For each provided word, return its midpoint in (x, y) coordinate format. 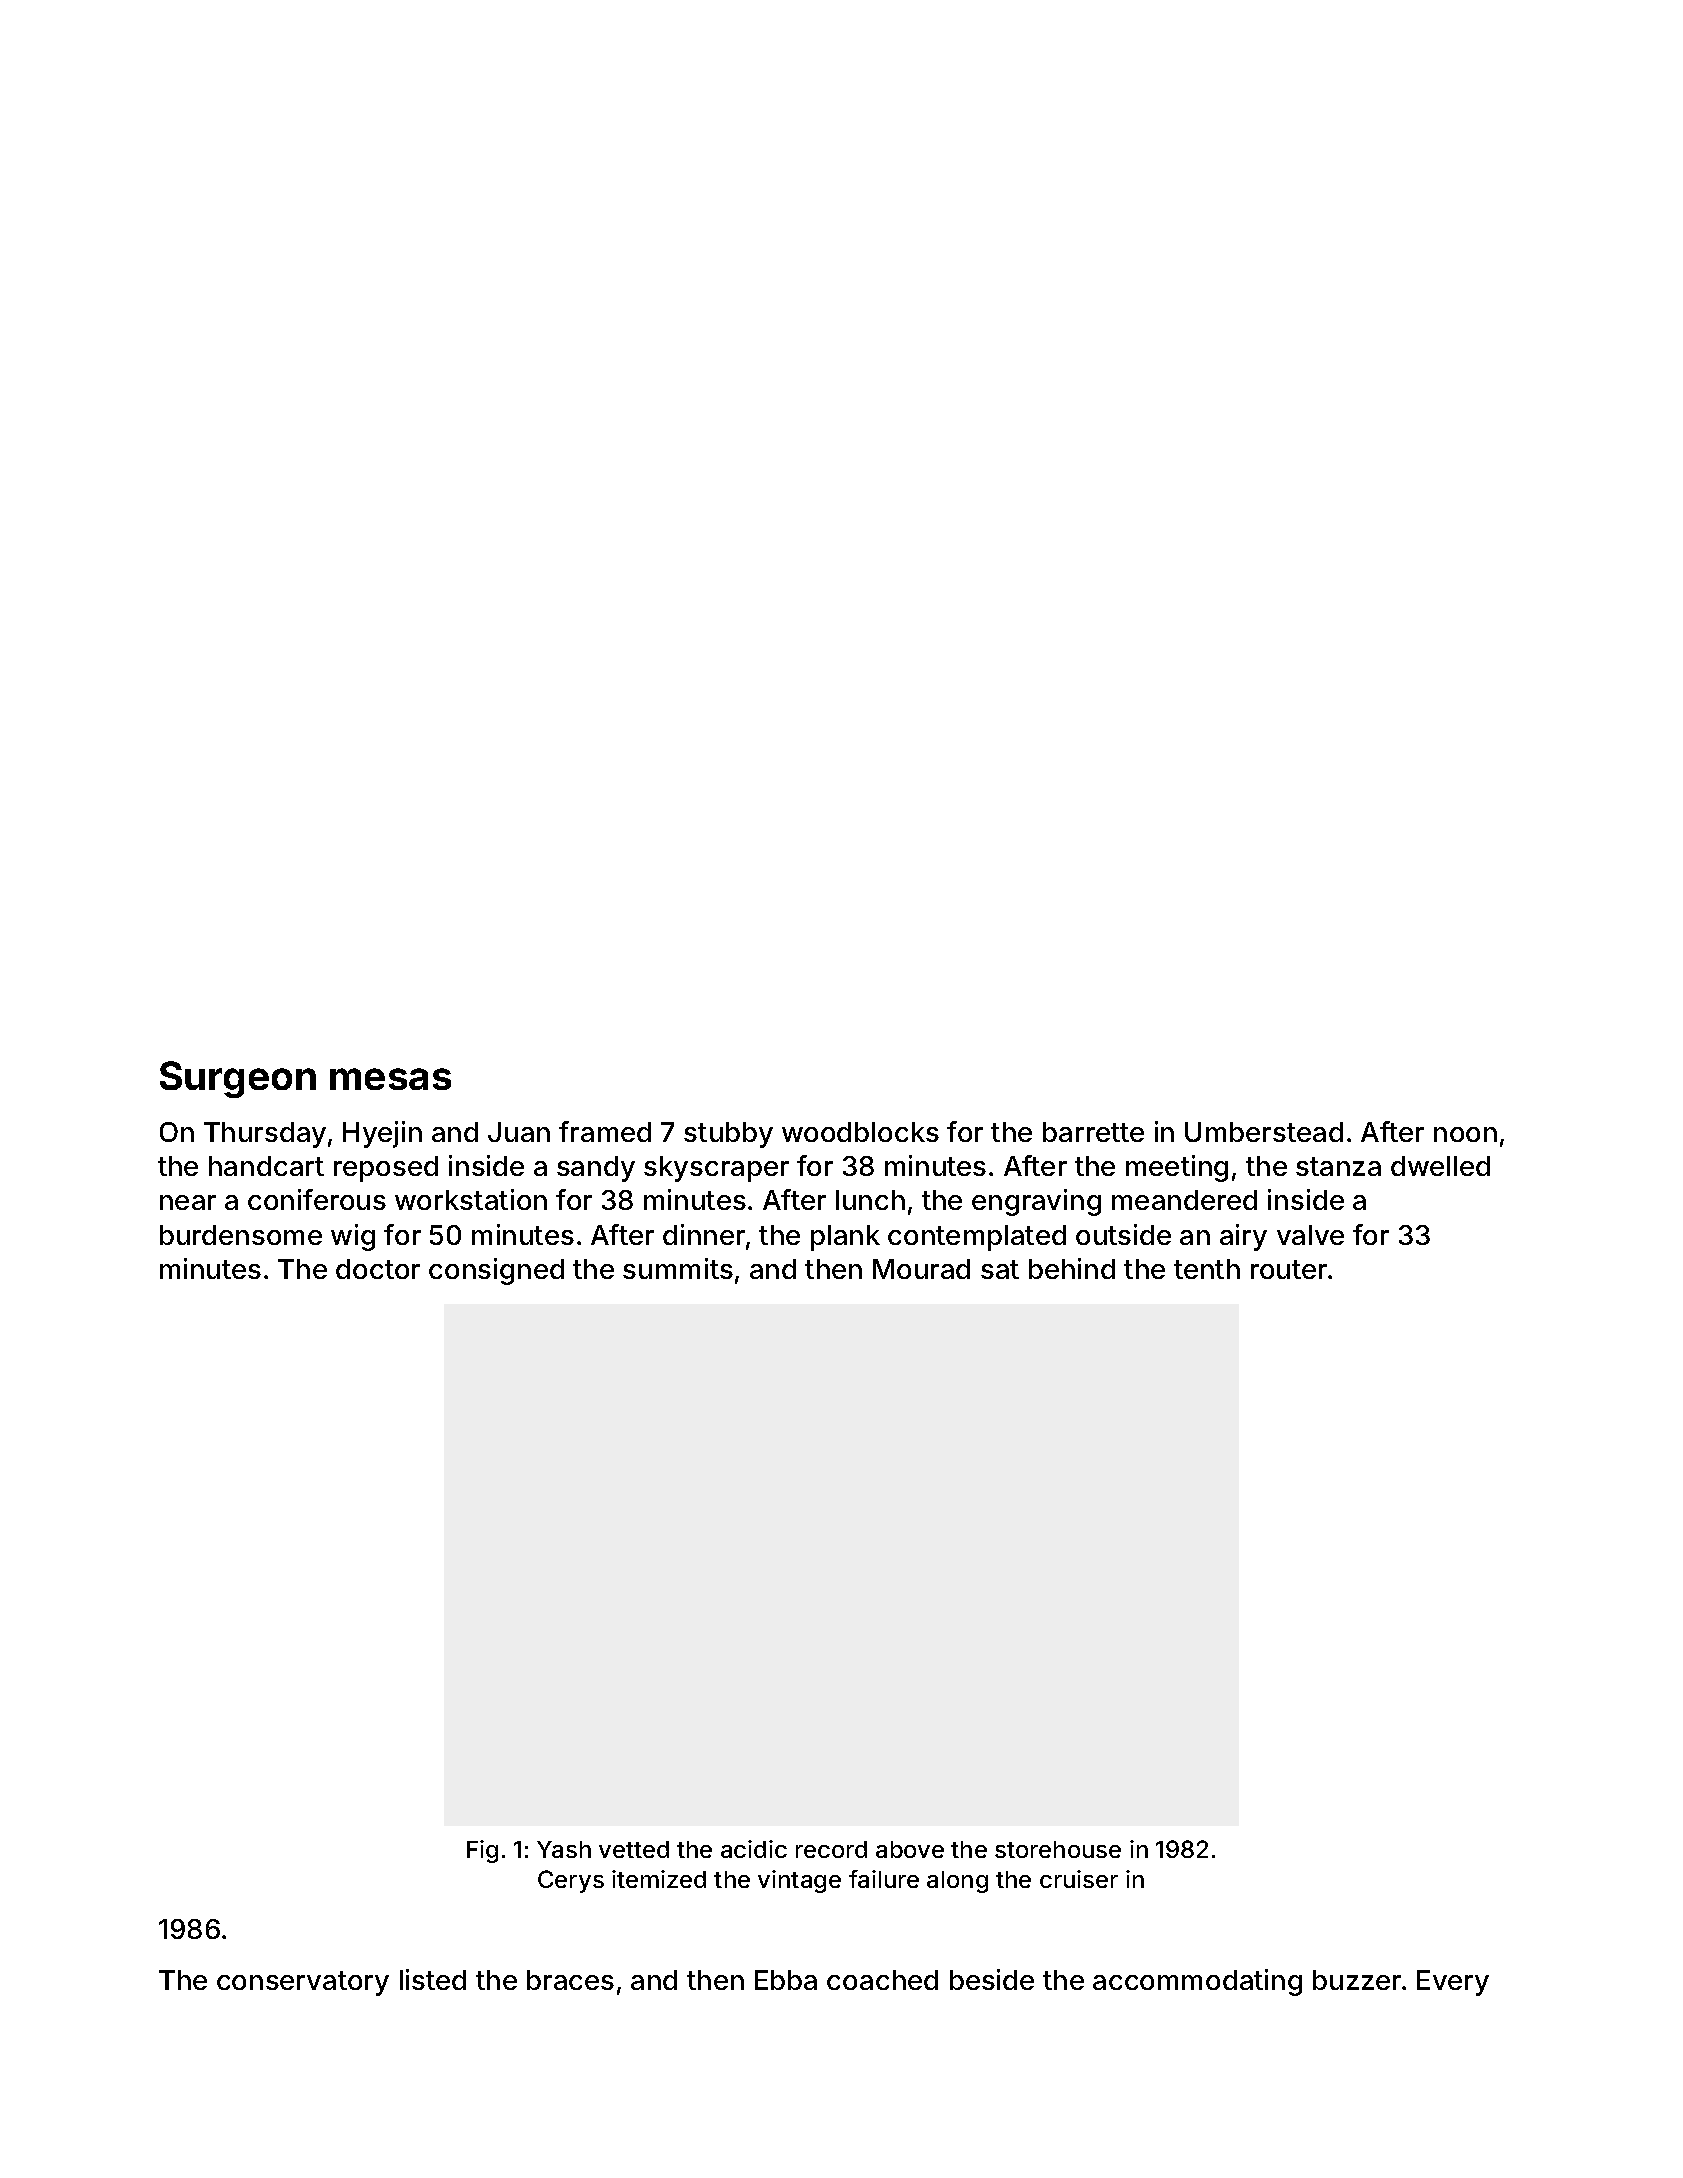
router (1289, 1269)
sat (1000, 1269)
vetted (634, 1849)
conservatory (303, 1983)
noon (1465, 1134)
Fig (482, 1851)
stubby (728, 1135)
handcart (266, 1166)
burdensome (241, 1235)
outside (1123, 1234)
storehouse (1058, 1849)
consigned (496, 1271)
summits (678, 1268)
